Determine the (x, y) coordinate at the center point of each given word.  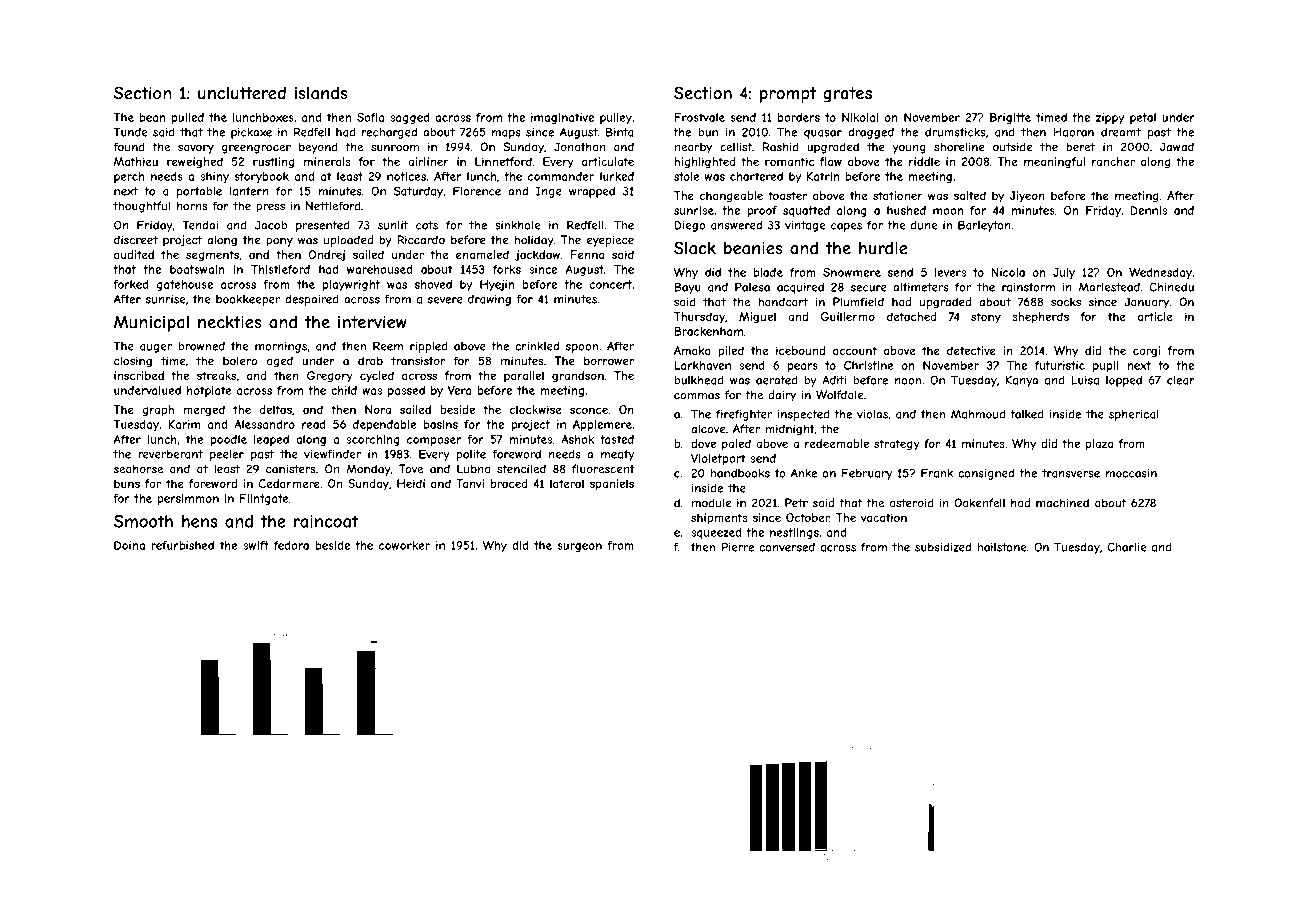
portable (199, 192)
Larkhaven (702, 365)
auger (156, 348)
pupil (1105, 366)
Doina (129, 545)
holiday (534, 241)
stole (687, 176)
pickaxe (251, 133)
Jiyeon (1027, 196)
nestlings (794, 533)
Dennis (1148, 210)
